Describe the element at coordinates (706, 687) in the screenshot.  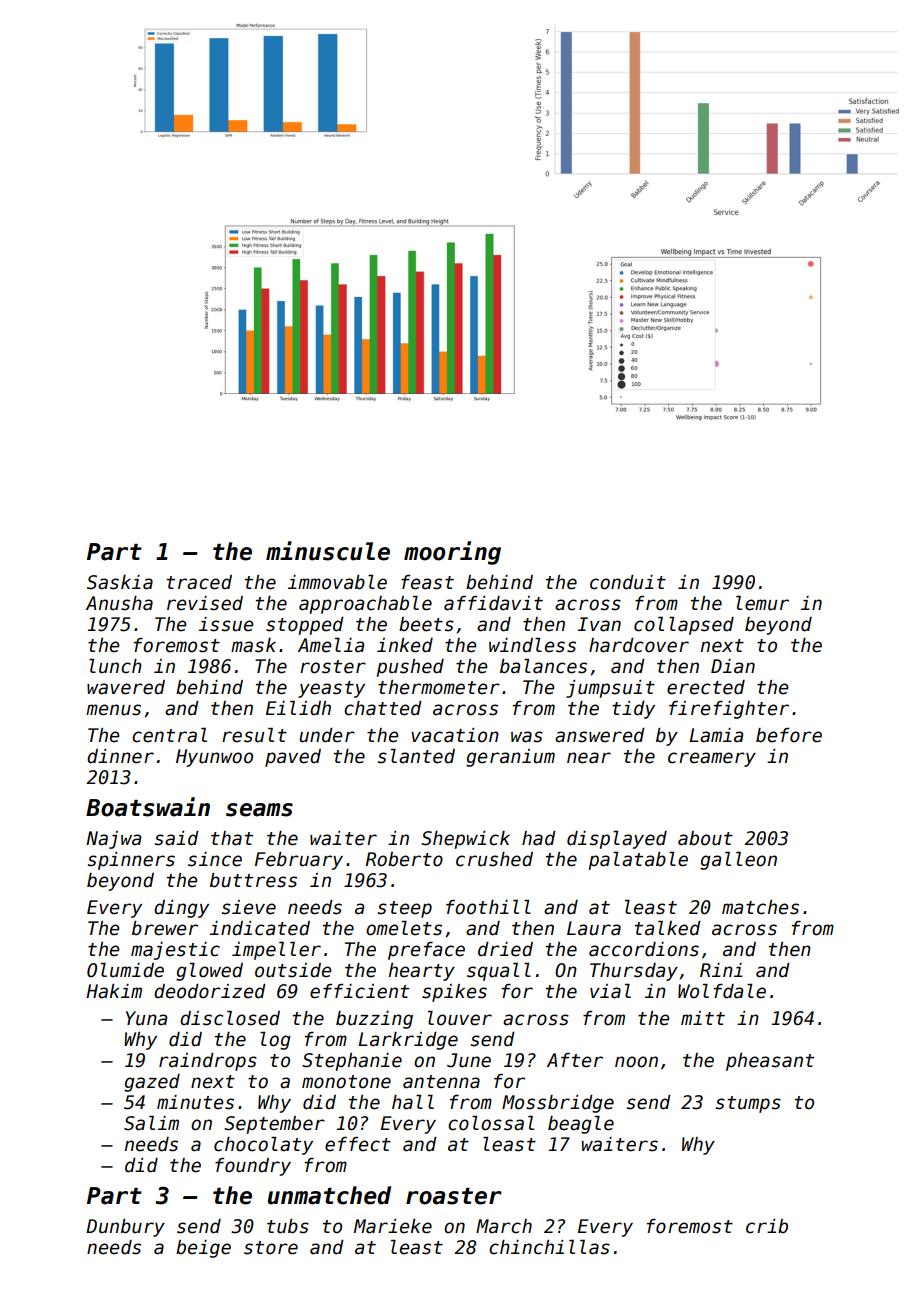
I see `erected` at that location.
